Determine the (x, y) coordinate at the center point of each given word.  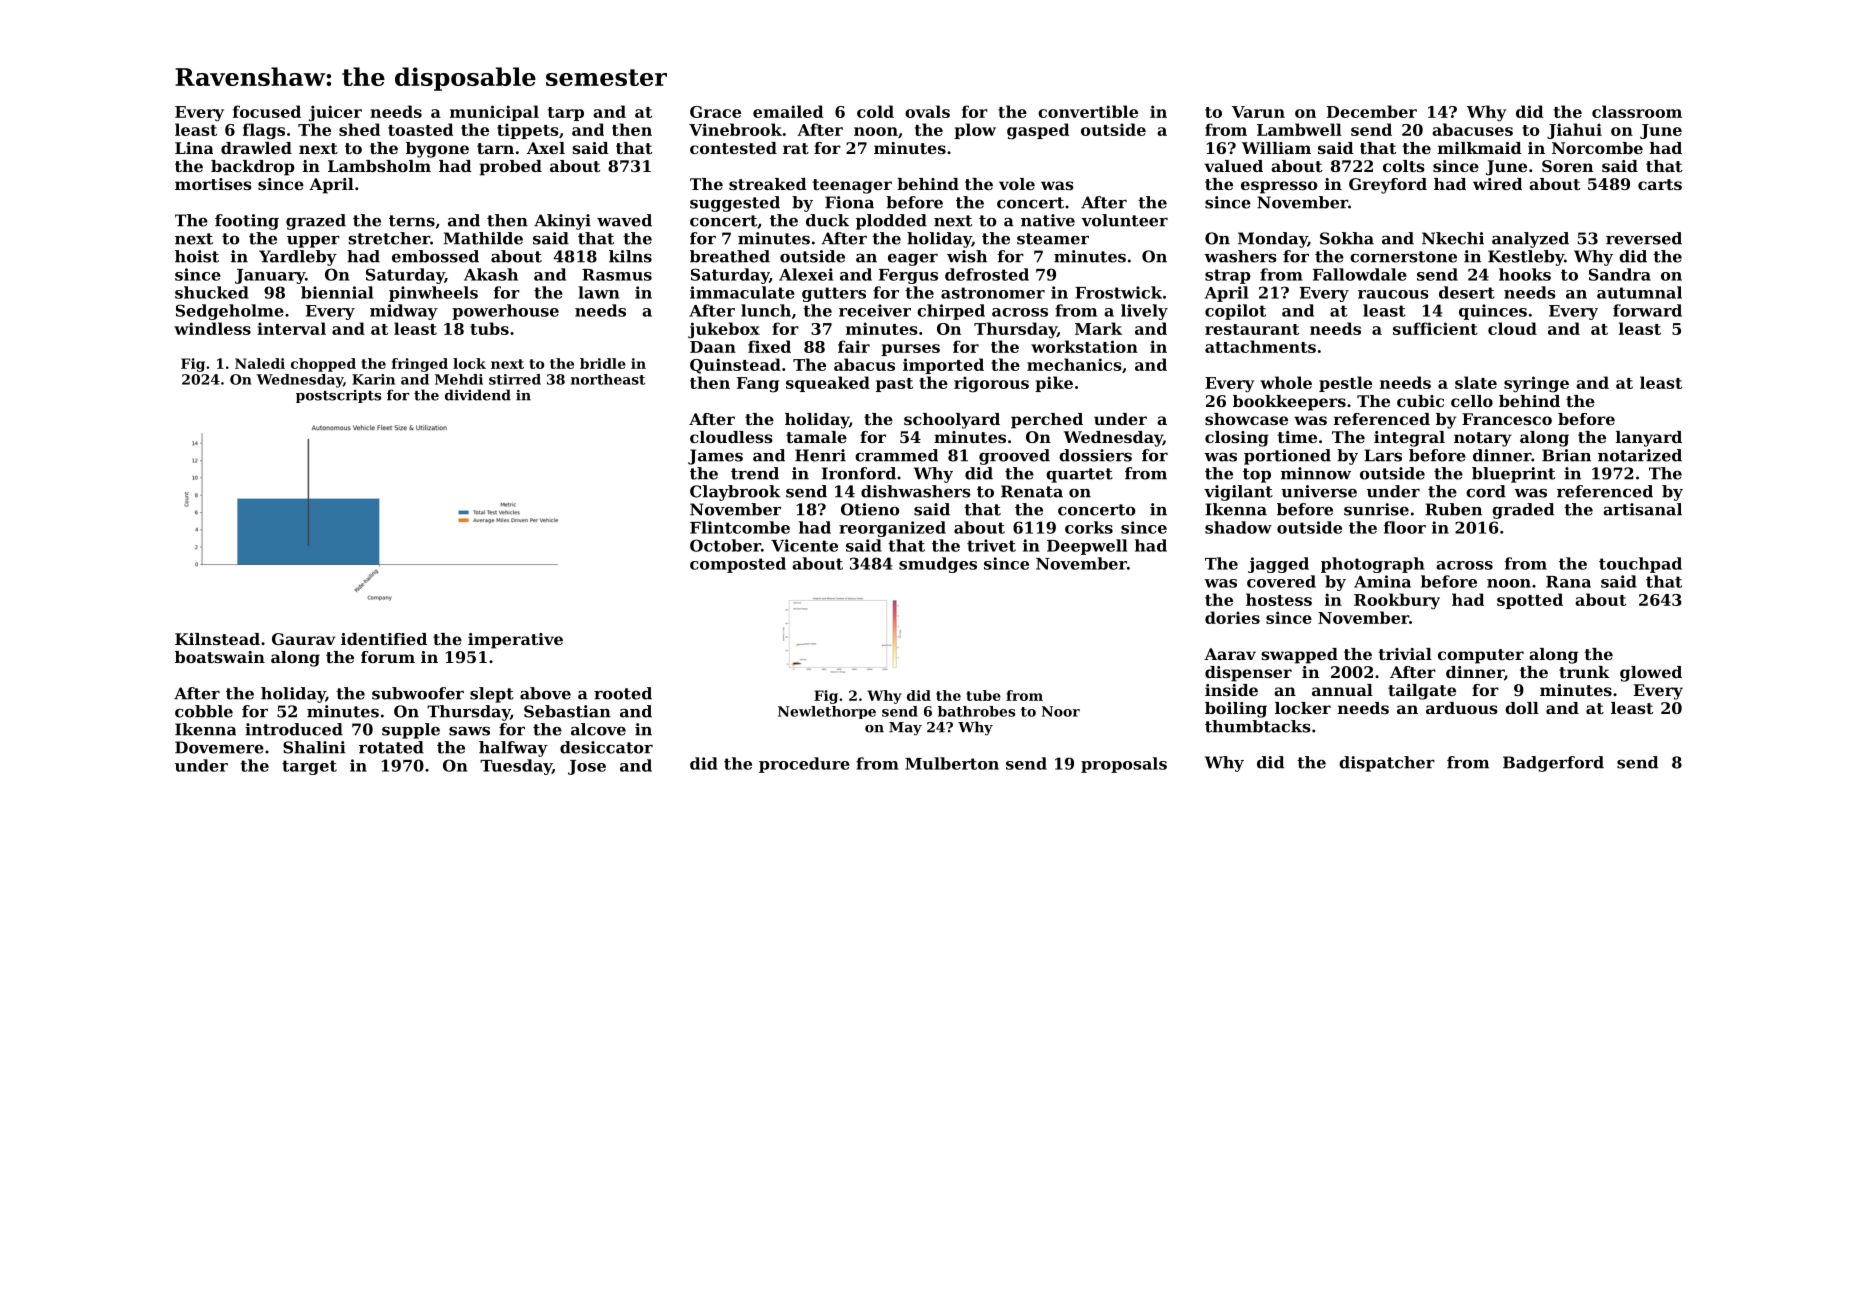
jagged (1278, 565)
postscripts (338, 396)
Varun (1258, 112)
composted (738, 565)
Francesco (1507, 419)
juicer (335, 113)
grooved (1014, 457)
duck (827, 220)
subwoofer (418, 693)
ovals (927, 111)
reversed (1644, 238)
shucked (212, 292)
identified (384, 639)
